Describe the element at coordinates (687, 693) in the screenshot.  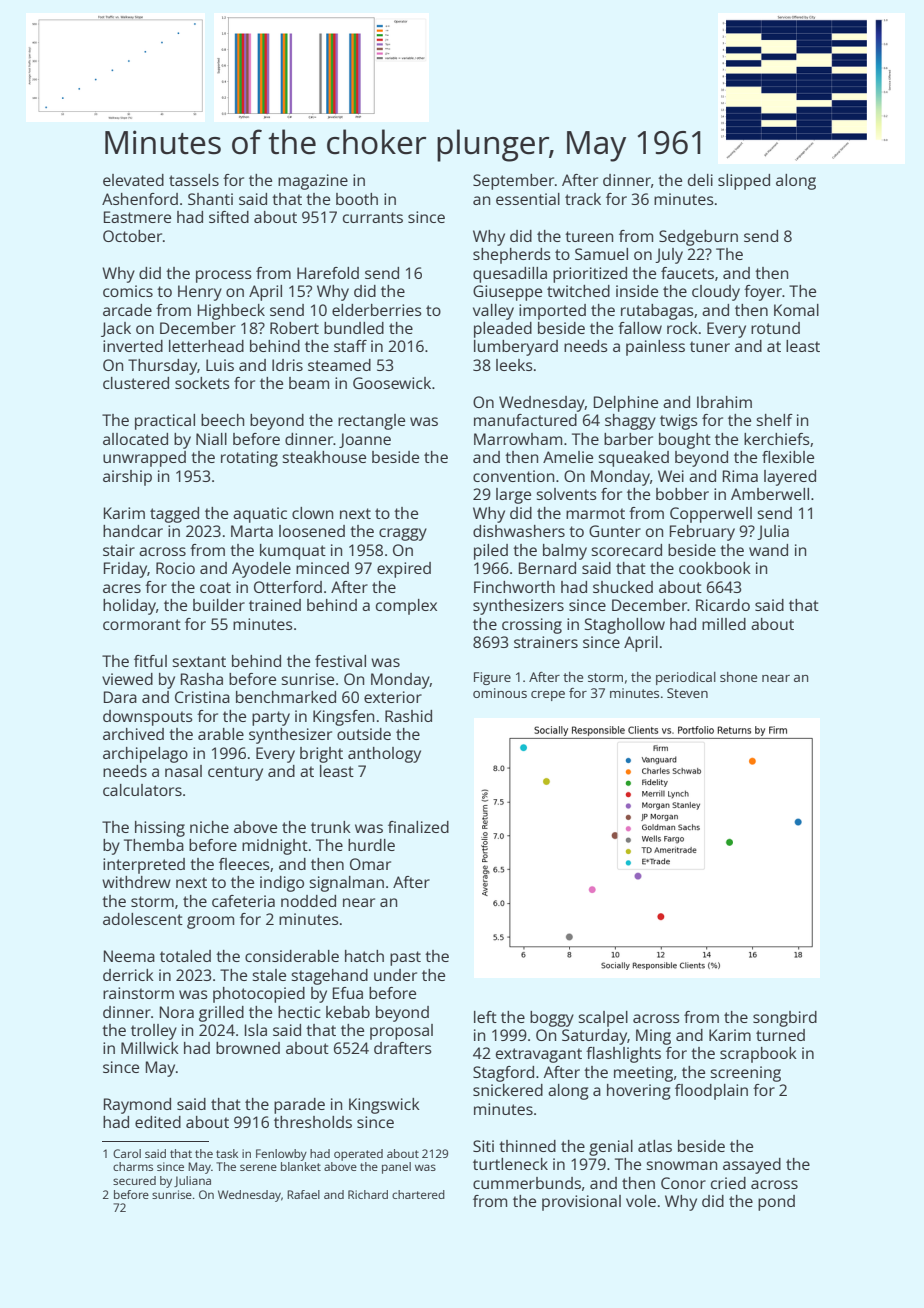
I see `Steven` at that location.
